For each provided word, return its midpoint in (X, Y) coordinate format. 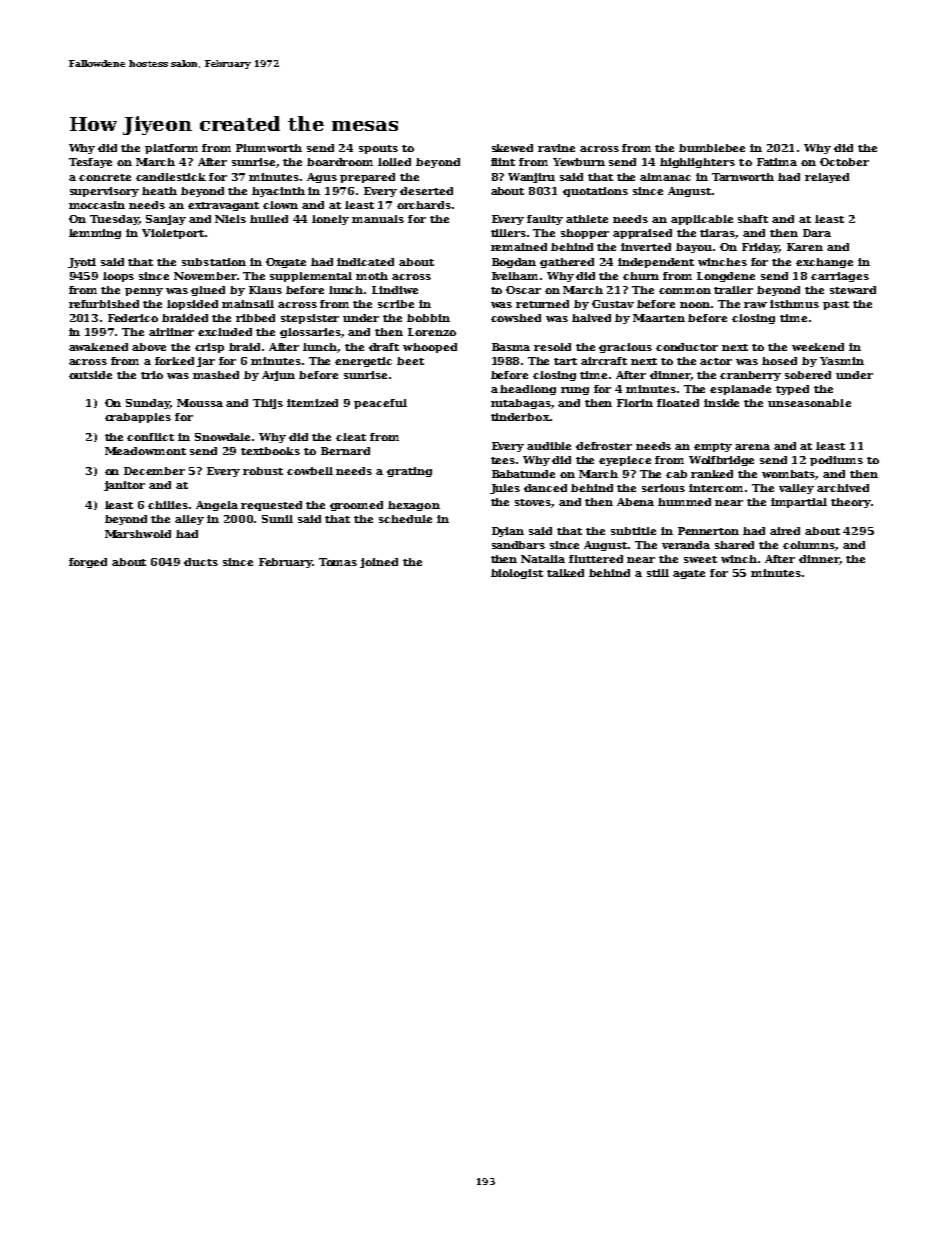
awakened (98, 347)
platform (171, 149)
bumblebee (712, 148)
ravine (556, 148)
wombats (789, 475)
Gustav (613, 304)
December (154, 471)
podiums (836, 461)
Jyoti (82, 263)
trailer (733, 290)
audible (549, 446)
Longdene (726, 277)
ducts (201, 562)
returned (542, 304)
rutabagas (521, 404)
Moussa (200, 403)
